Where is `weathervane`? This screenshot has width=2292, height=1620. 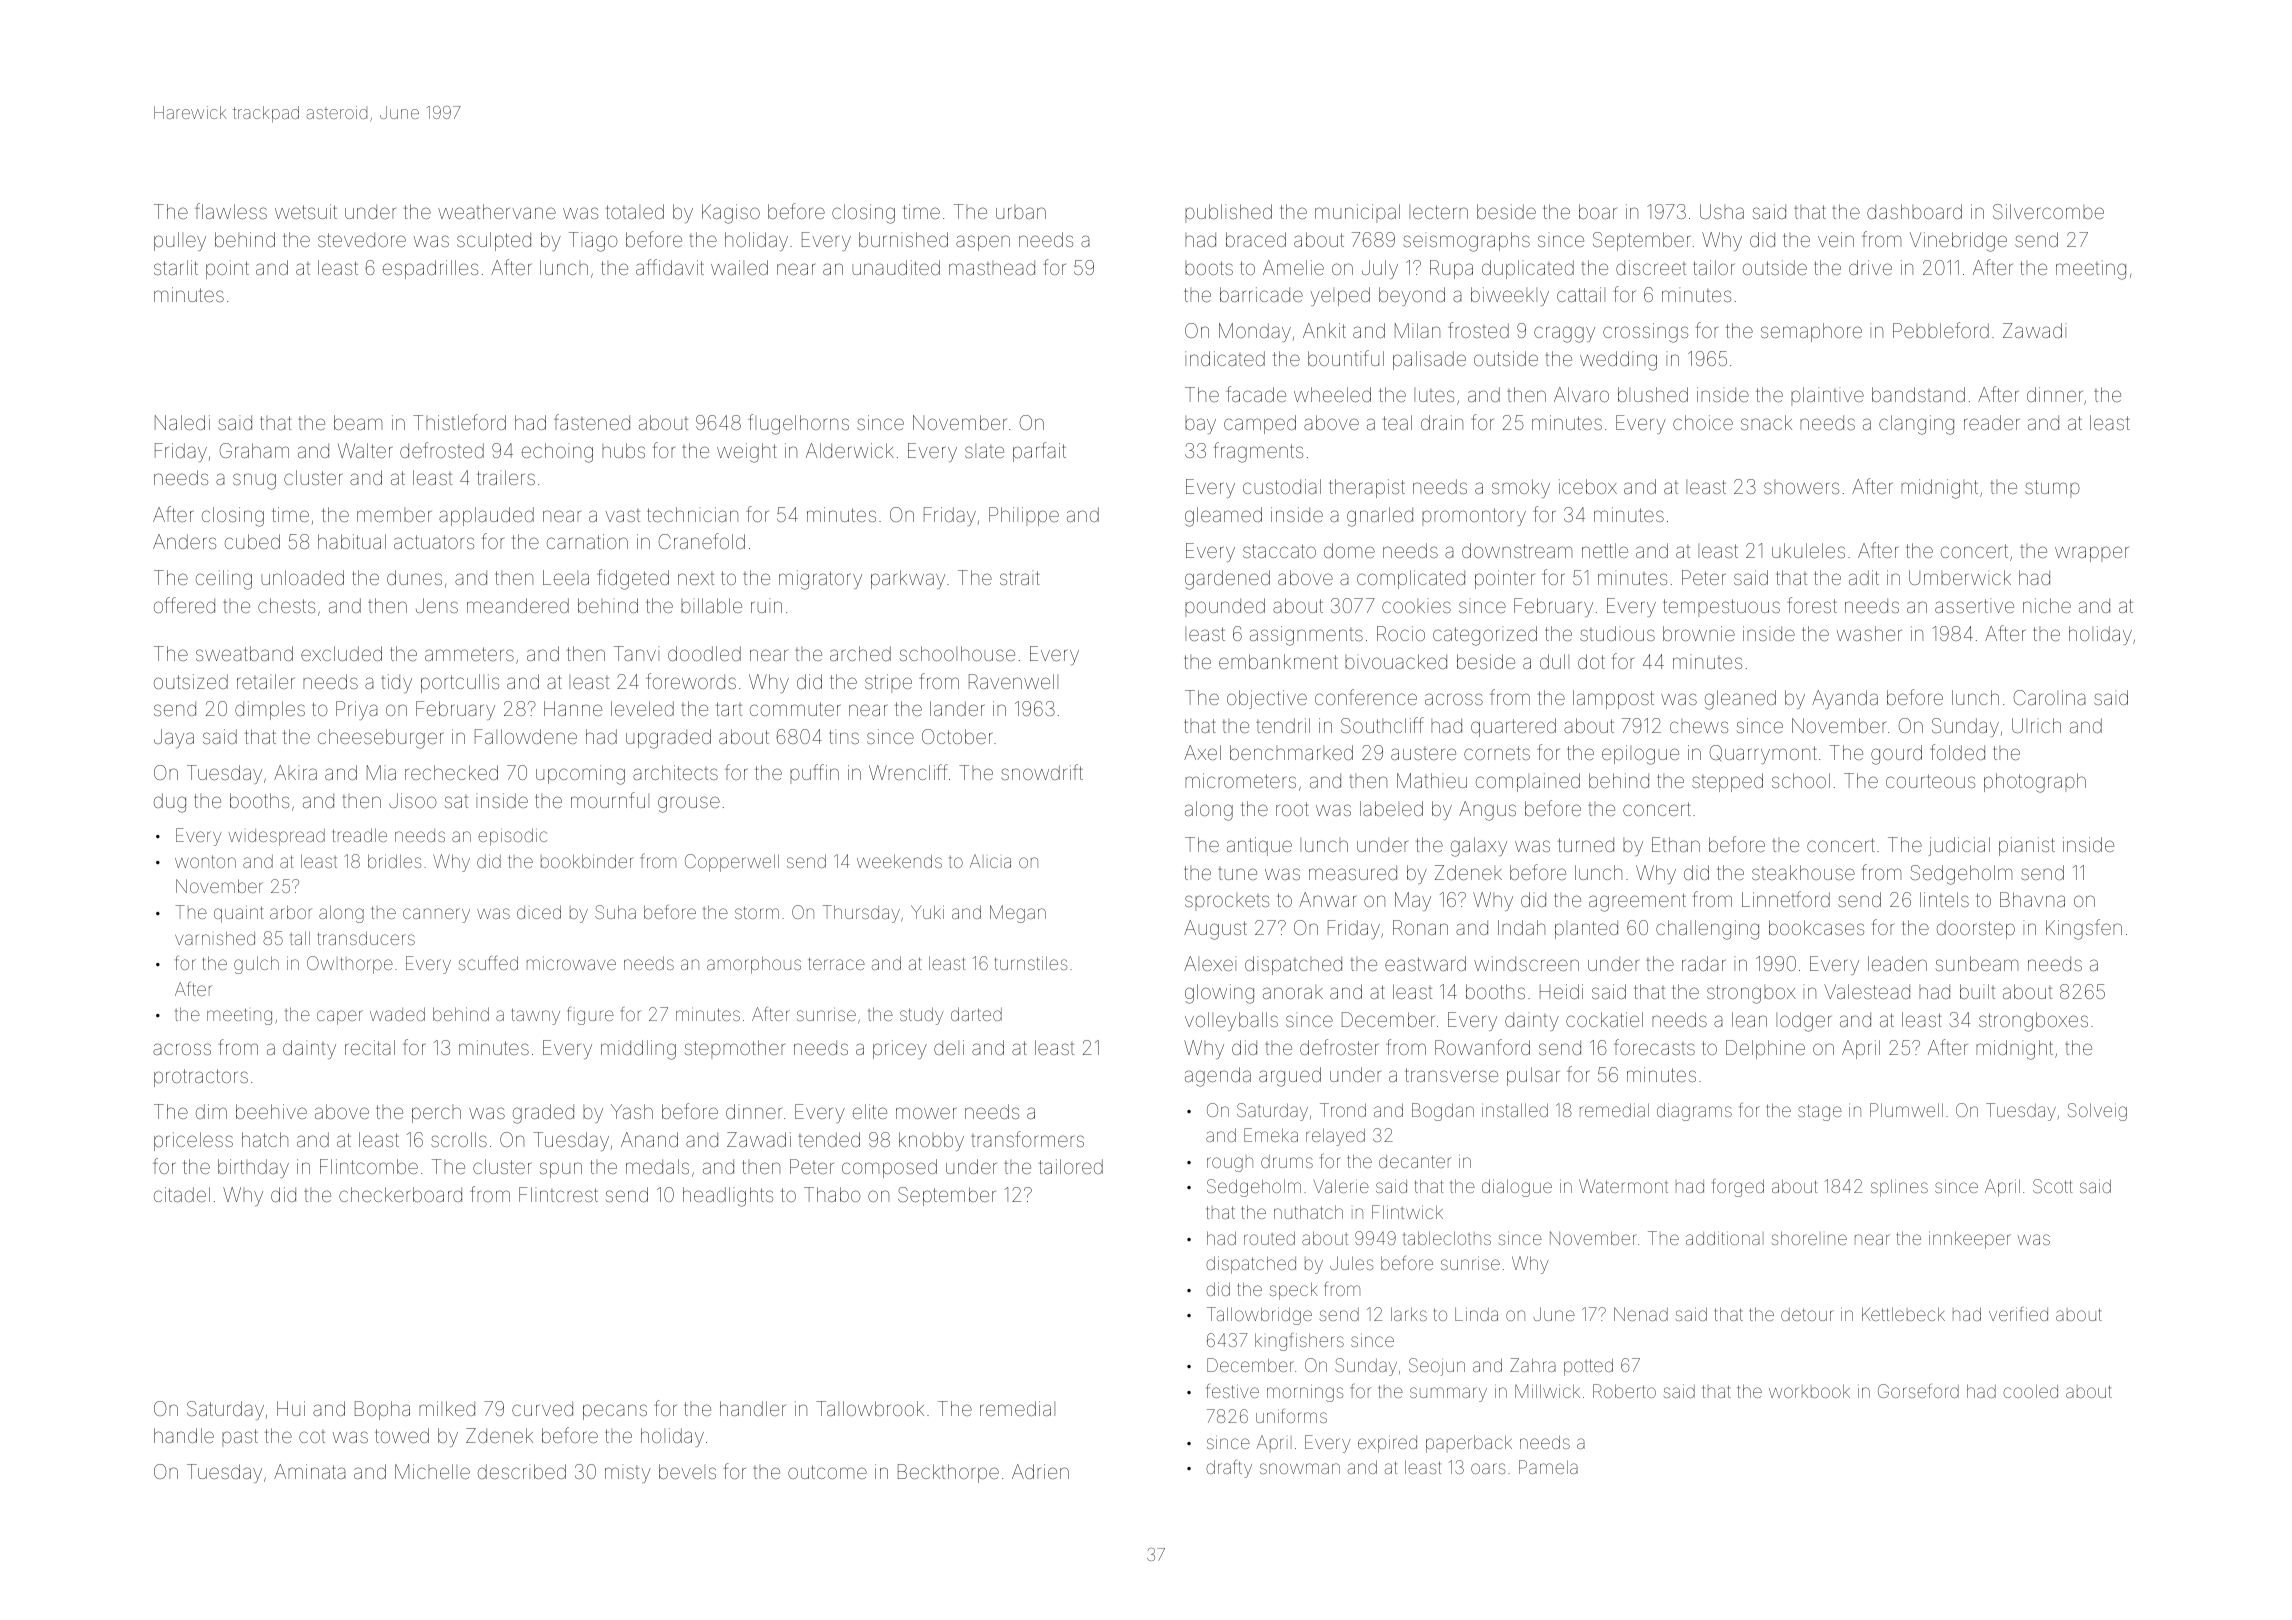
weathervane is located at coordinates (497, 211).
